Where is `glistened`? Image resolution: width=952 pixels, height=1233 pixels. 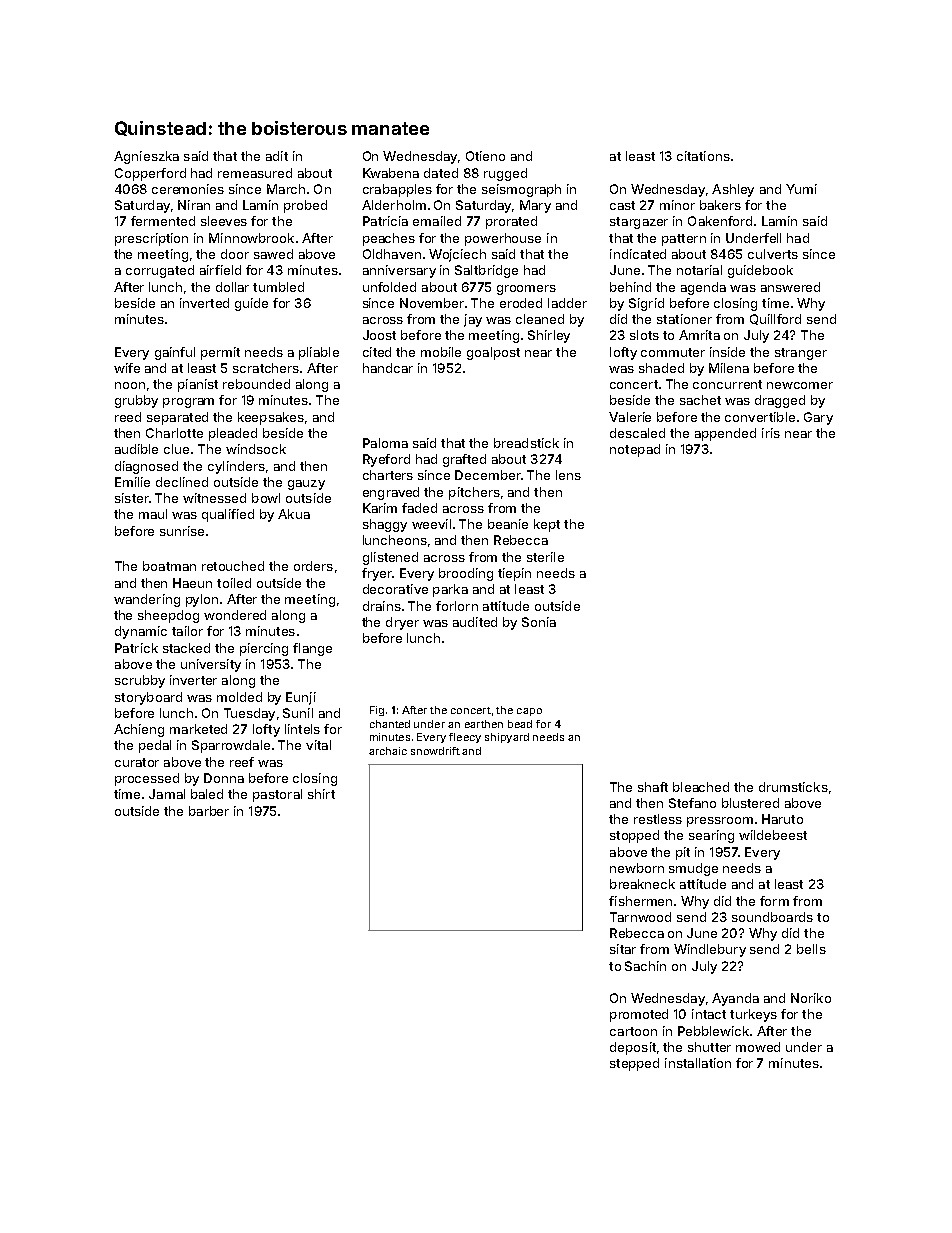 glistened is located at coordinates (390, 558).
